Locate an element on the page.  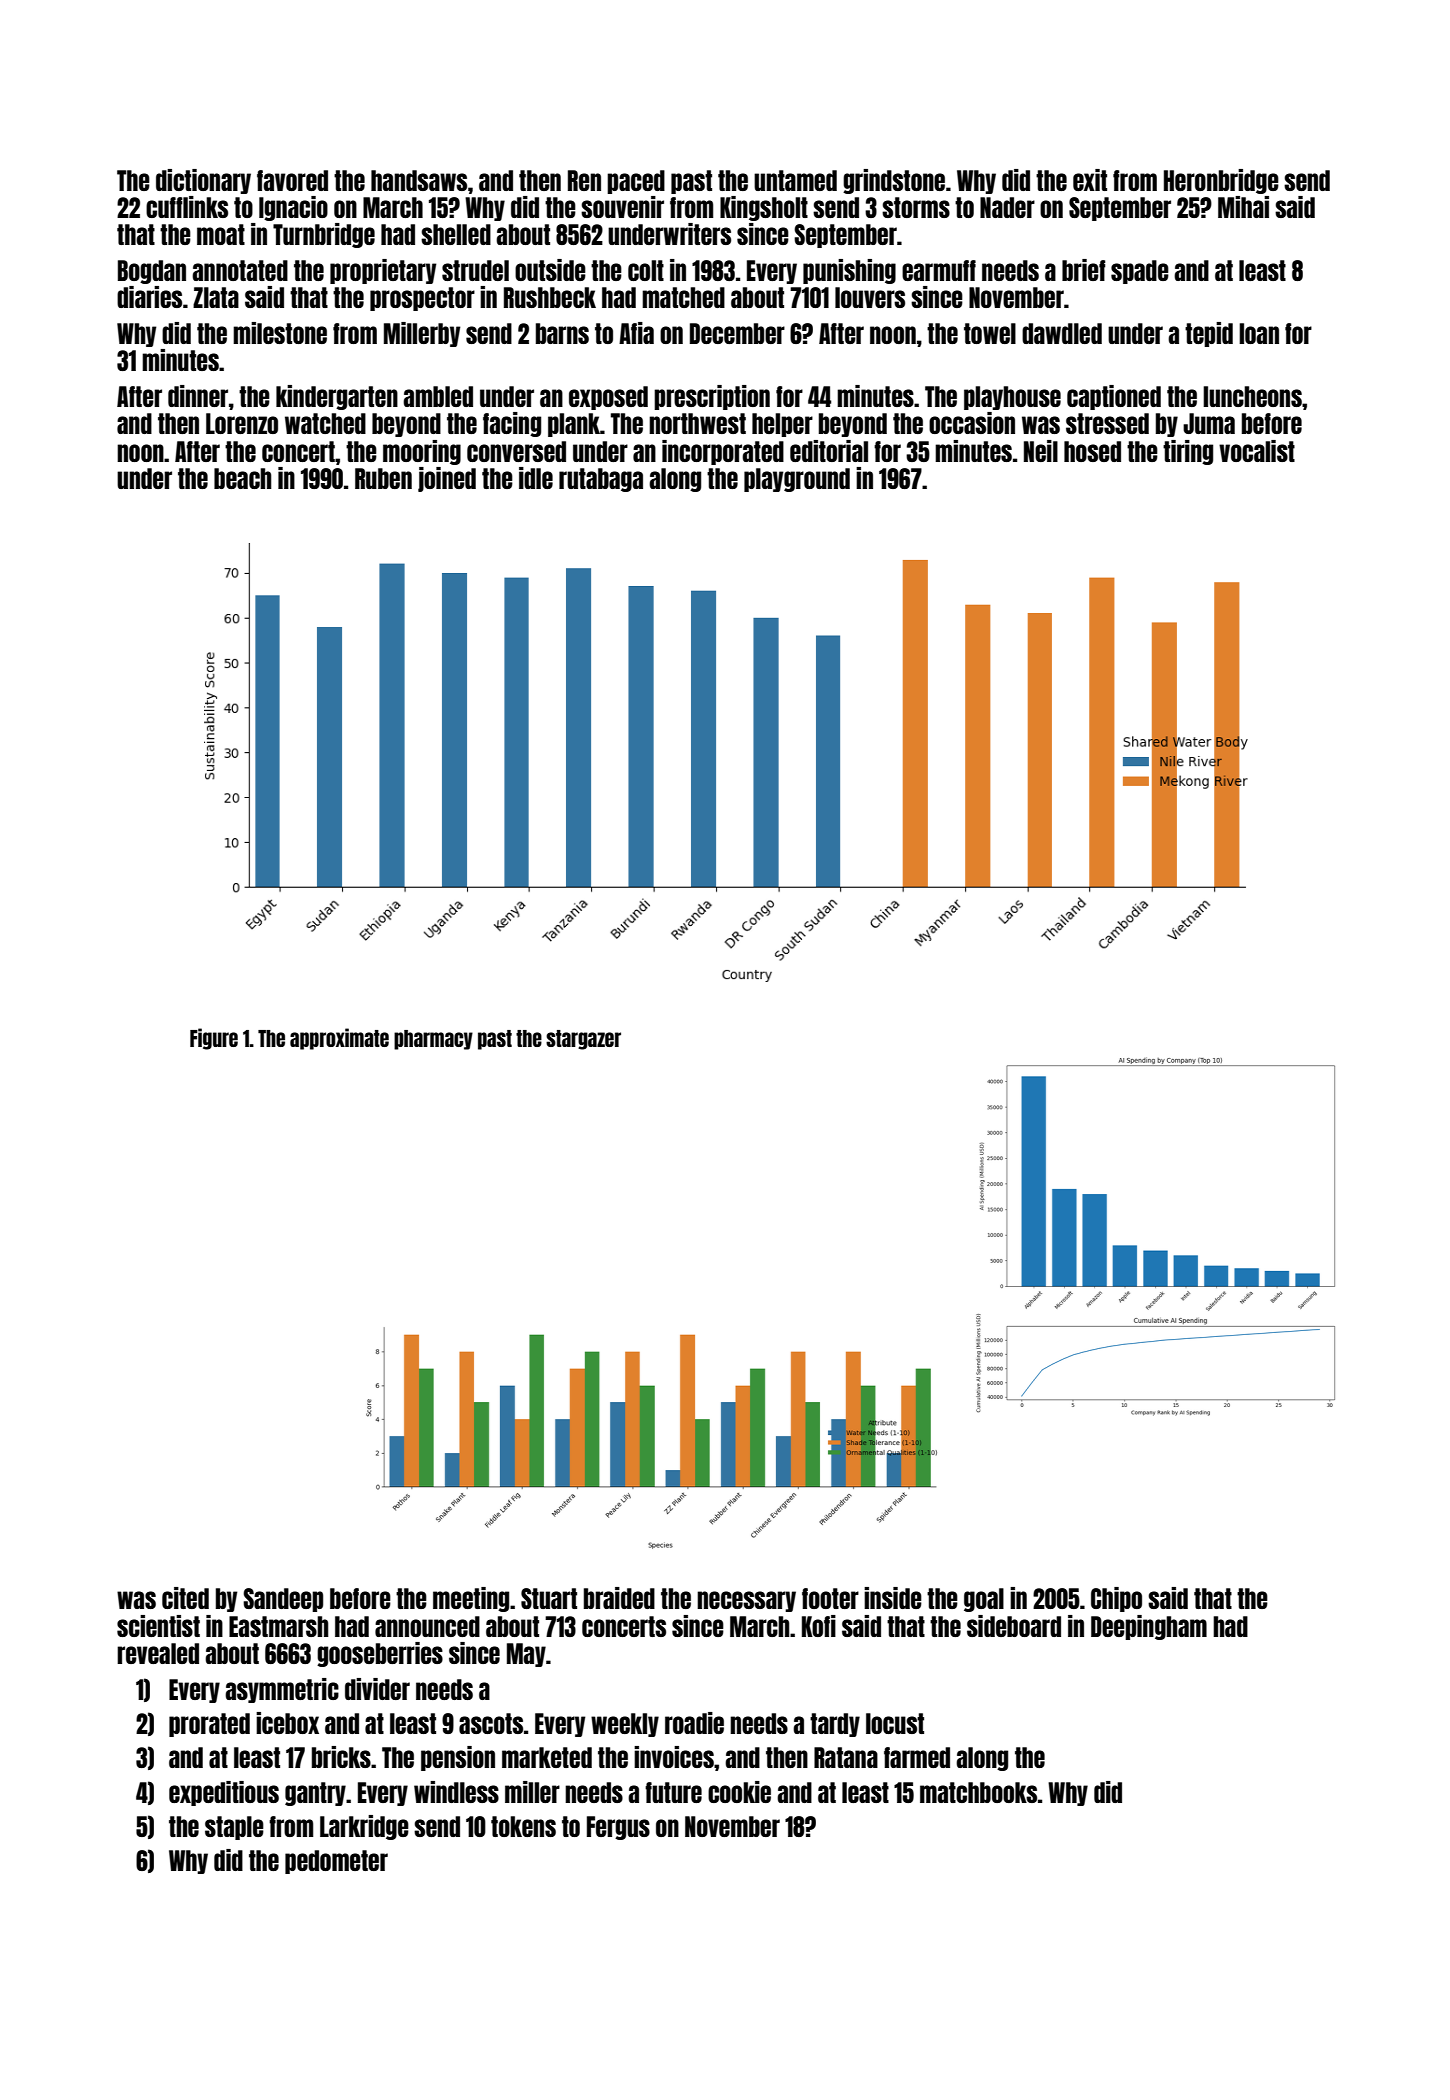
vocalist is located at coordinates (1257, 451).
